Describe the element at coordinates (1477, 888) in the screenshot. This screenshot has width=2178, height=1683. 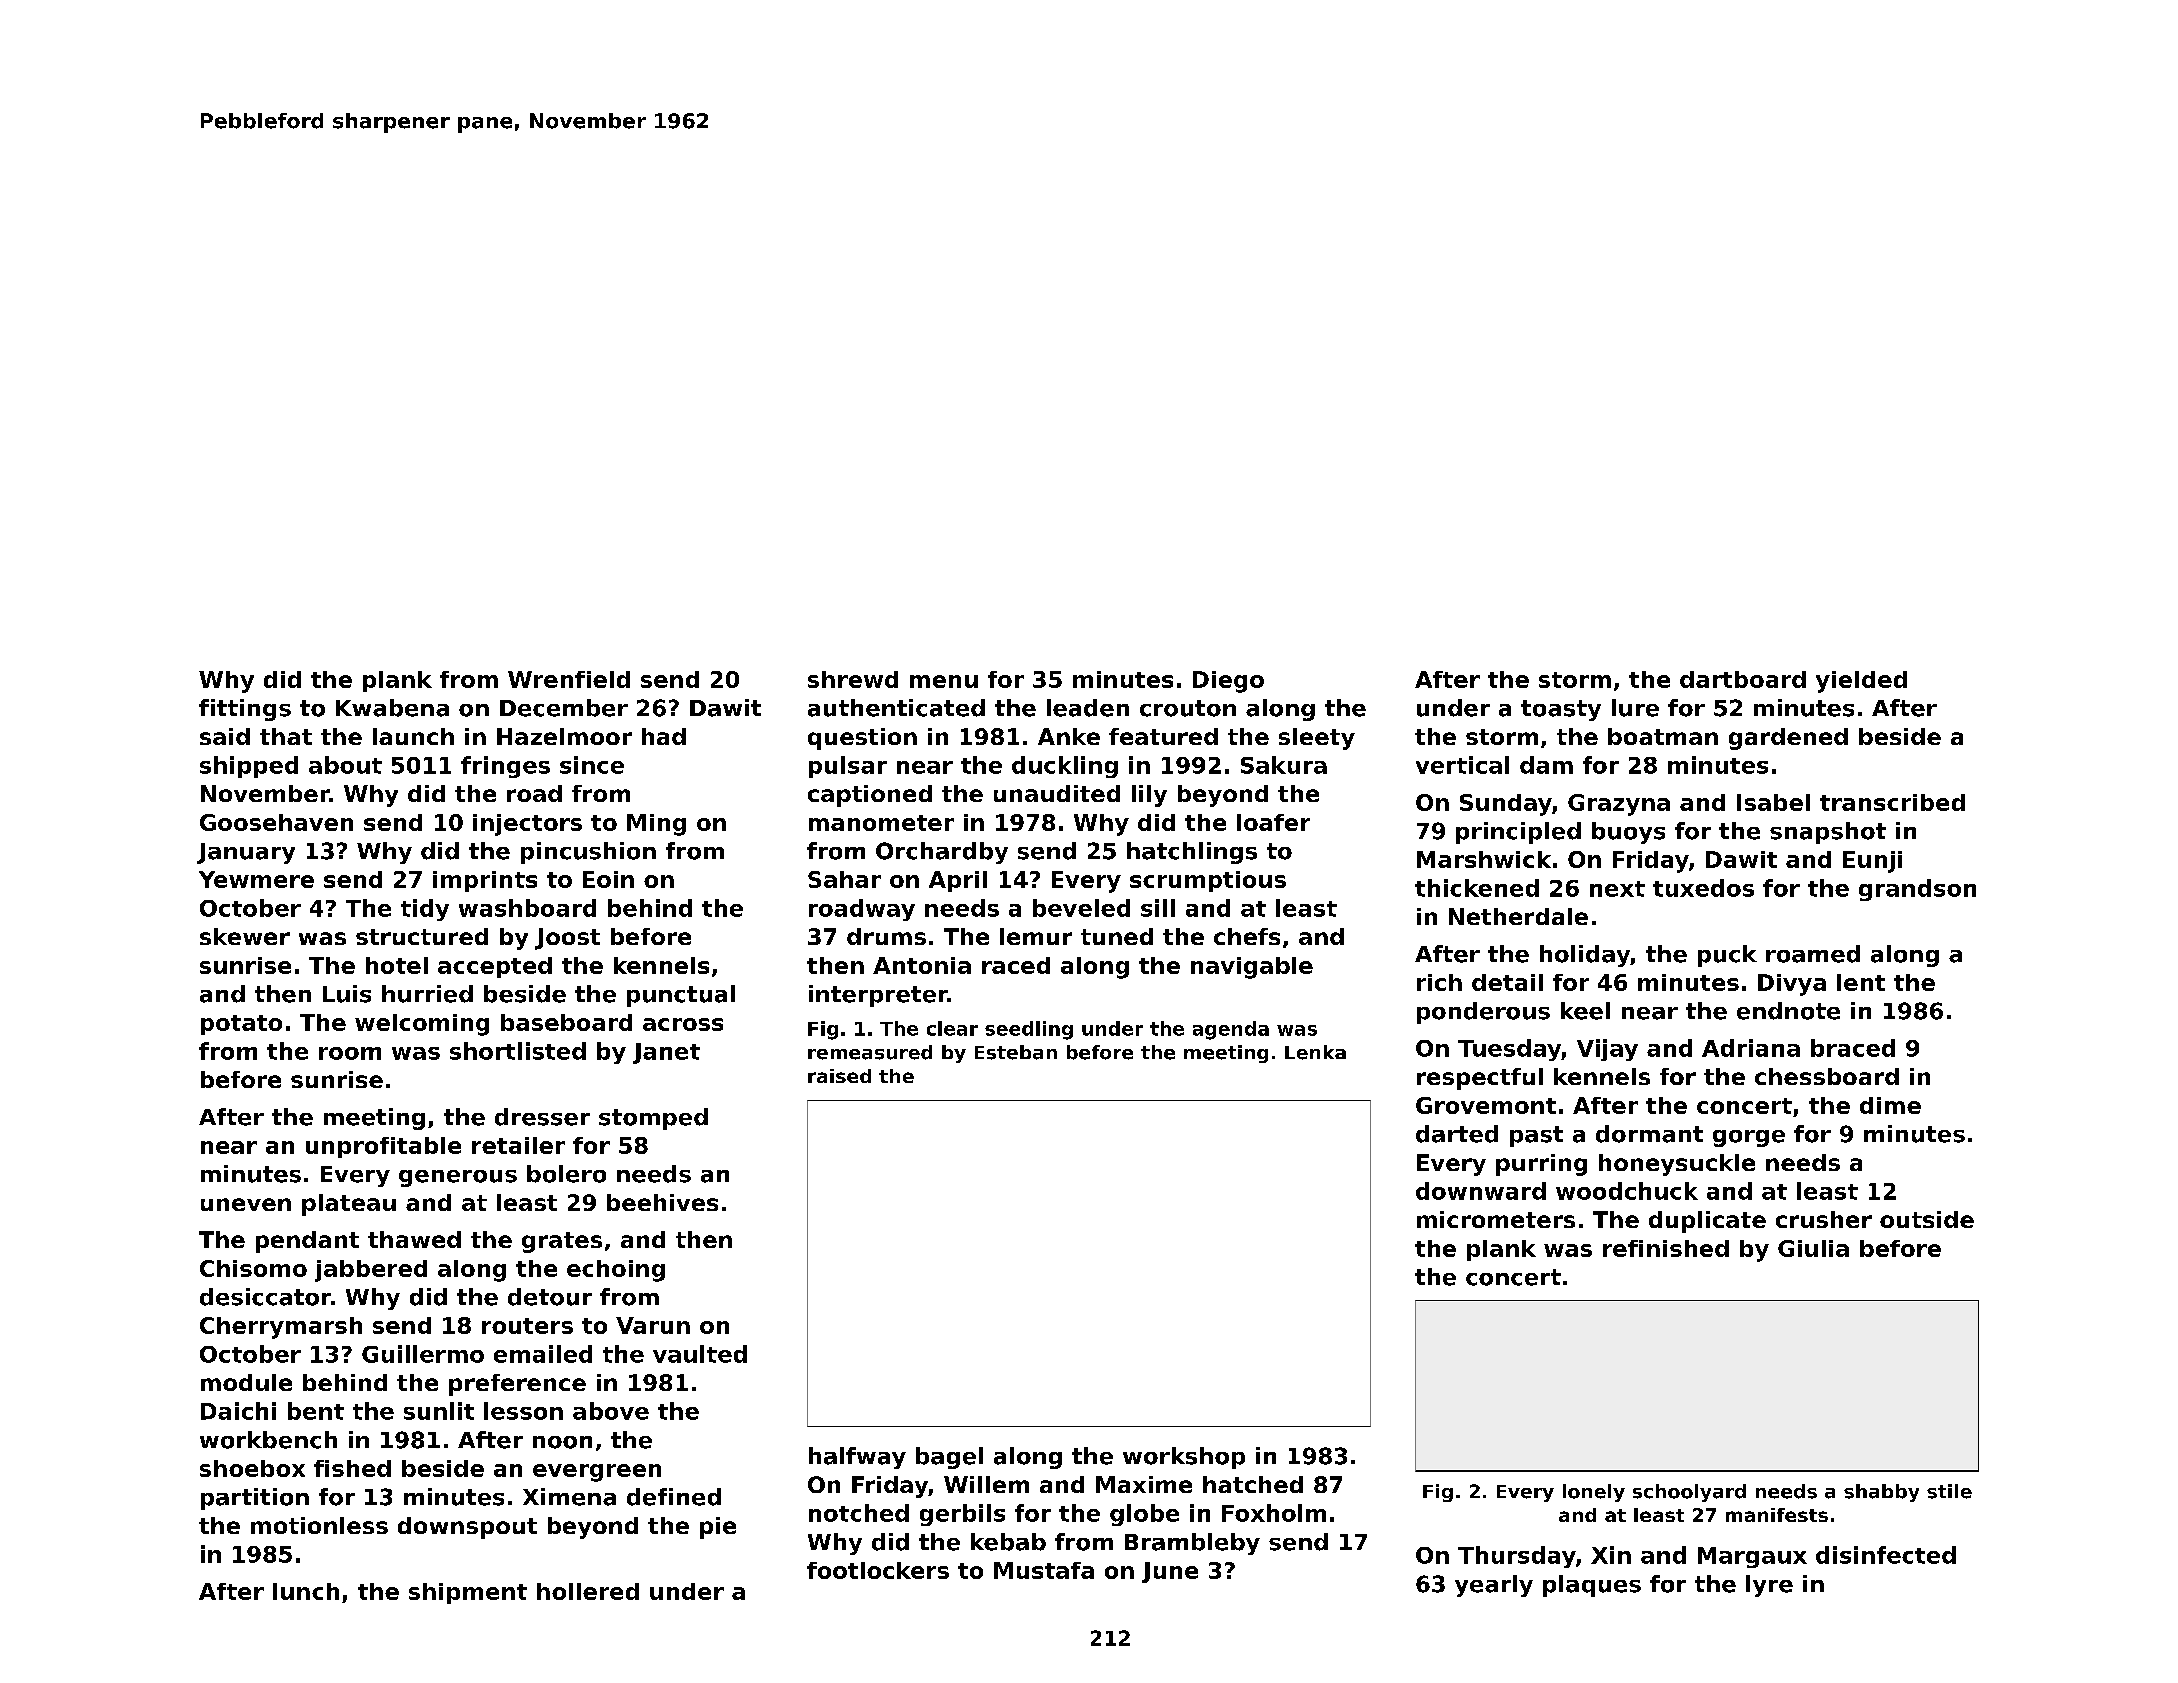
I see `thickened` at that location.
